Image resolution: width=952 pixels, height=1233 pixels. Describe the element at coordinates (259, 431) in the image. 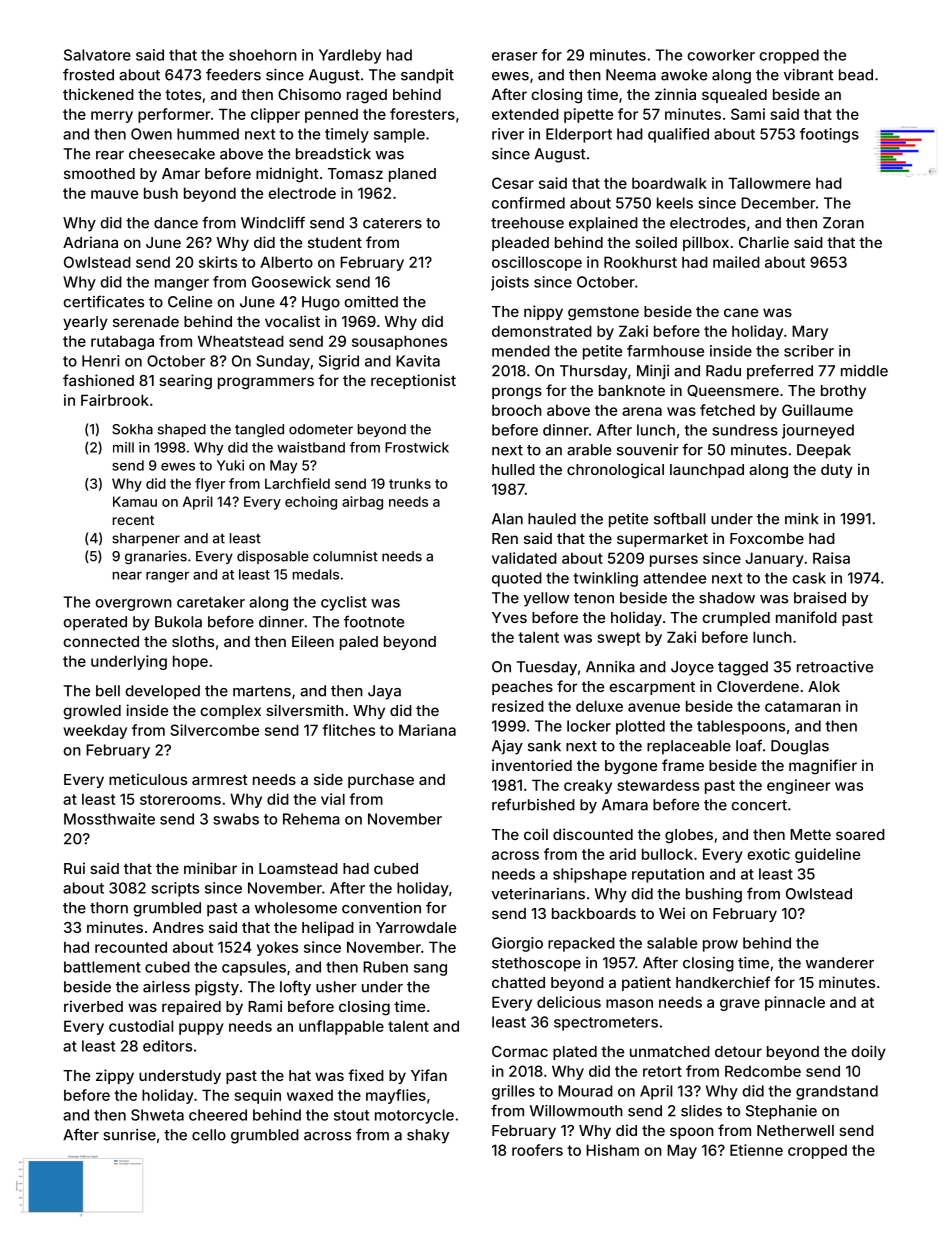

I see `tangled` at that location.
